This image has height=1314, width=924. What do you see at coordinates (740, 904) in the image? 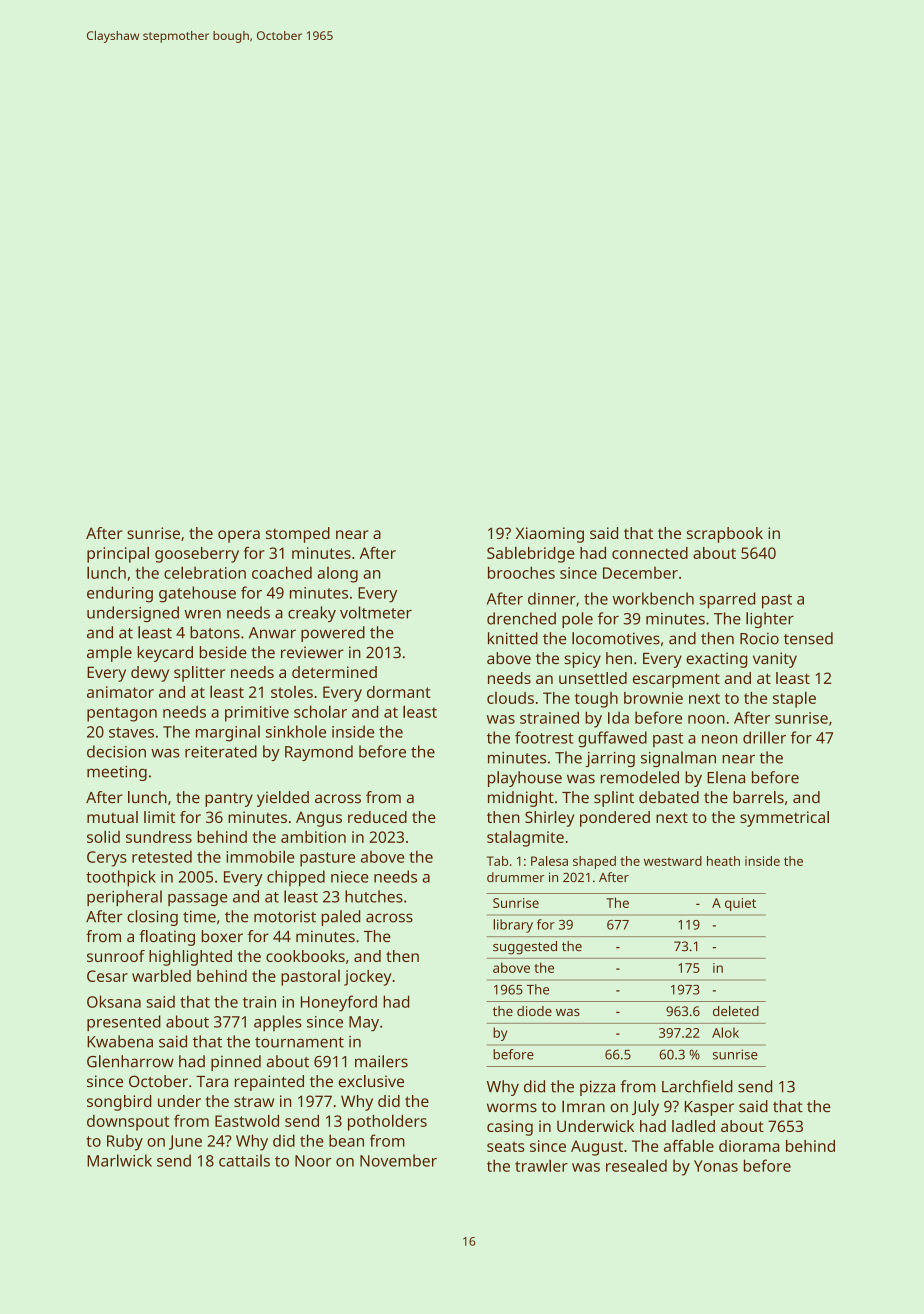
I see `quiet` at bounding box center [740, 904].
